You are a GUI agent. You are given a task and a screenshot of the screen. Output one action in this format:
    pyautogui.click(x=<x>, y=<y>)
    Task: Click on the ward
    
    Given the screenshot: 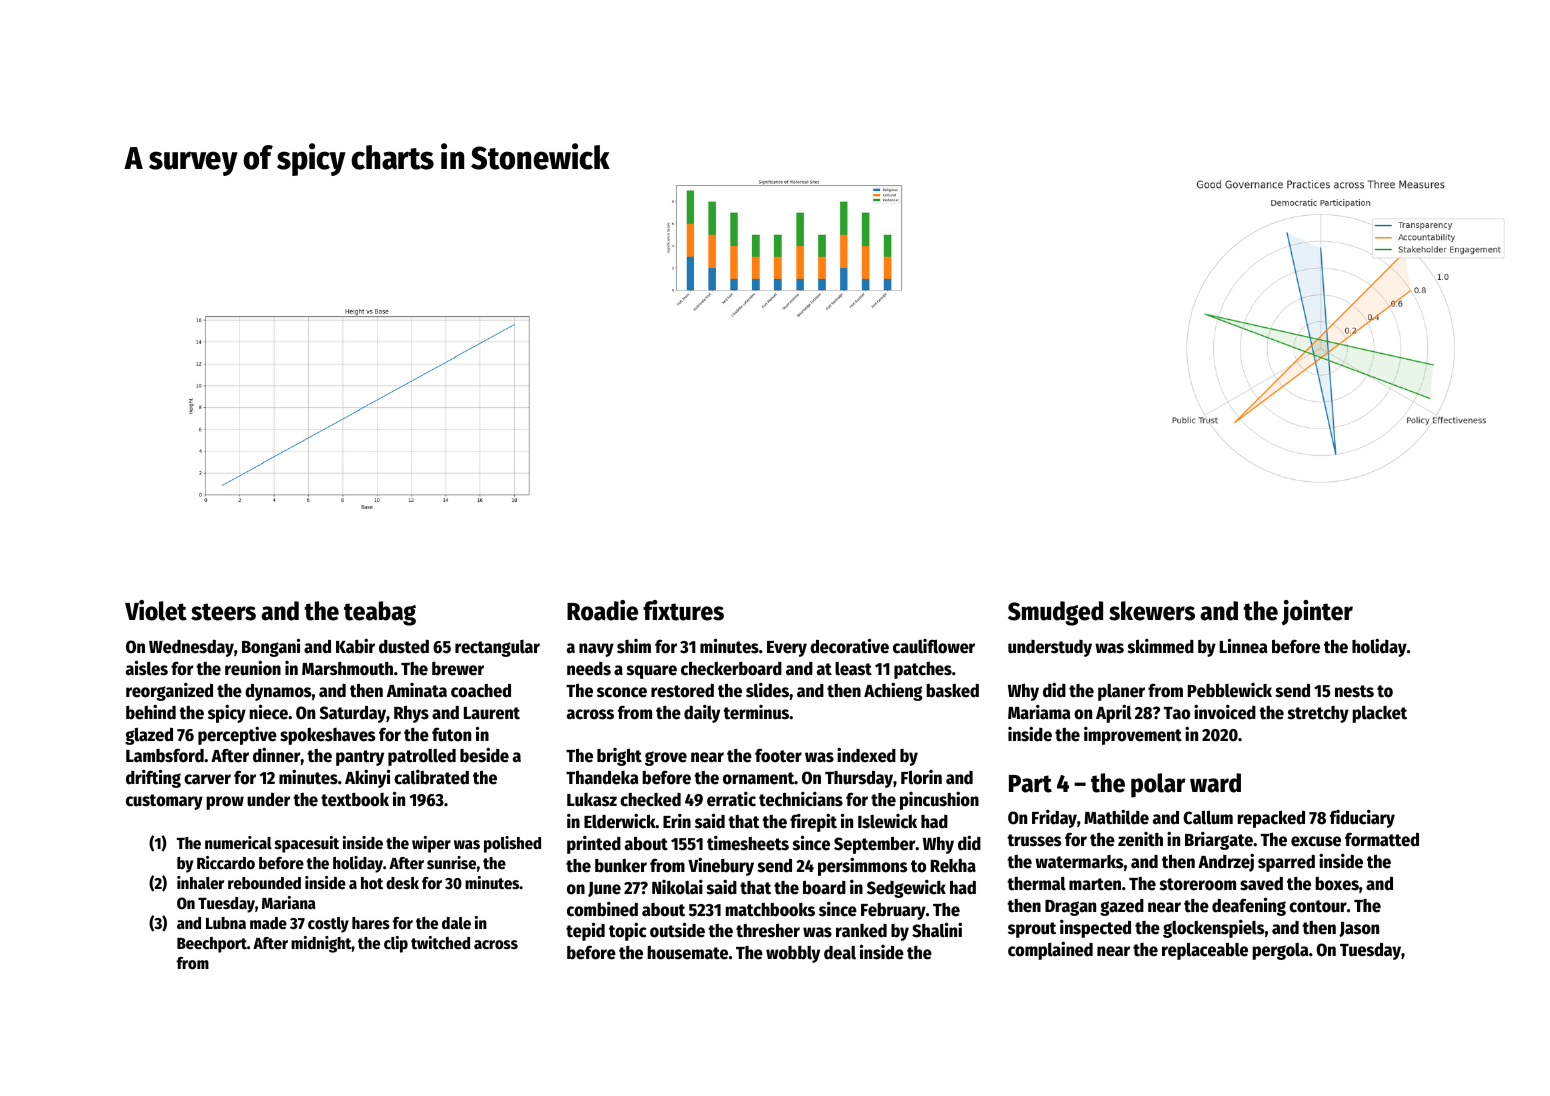 What is the action you would take?
    pyautogui.click(x=1215, y=783)
